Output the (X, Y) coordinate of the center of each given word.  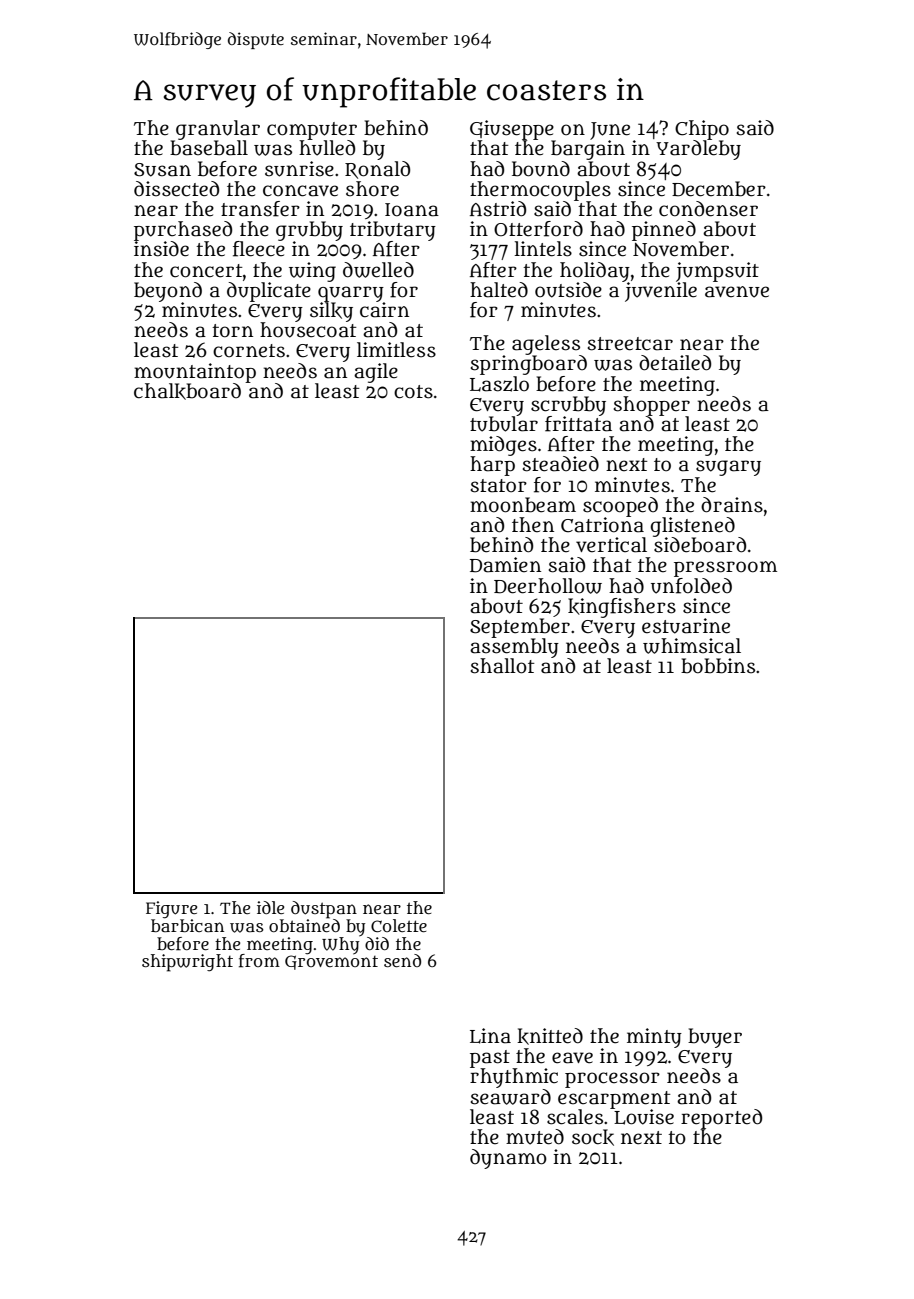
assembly (514, 648)
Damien (505, 565)
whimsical (692, 646)
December (719, 189)
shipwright (187, 963)
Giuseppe (512, 130)
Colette (399, 925)
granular (217, 130)
